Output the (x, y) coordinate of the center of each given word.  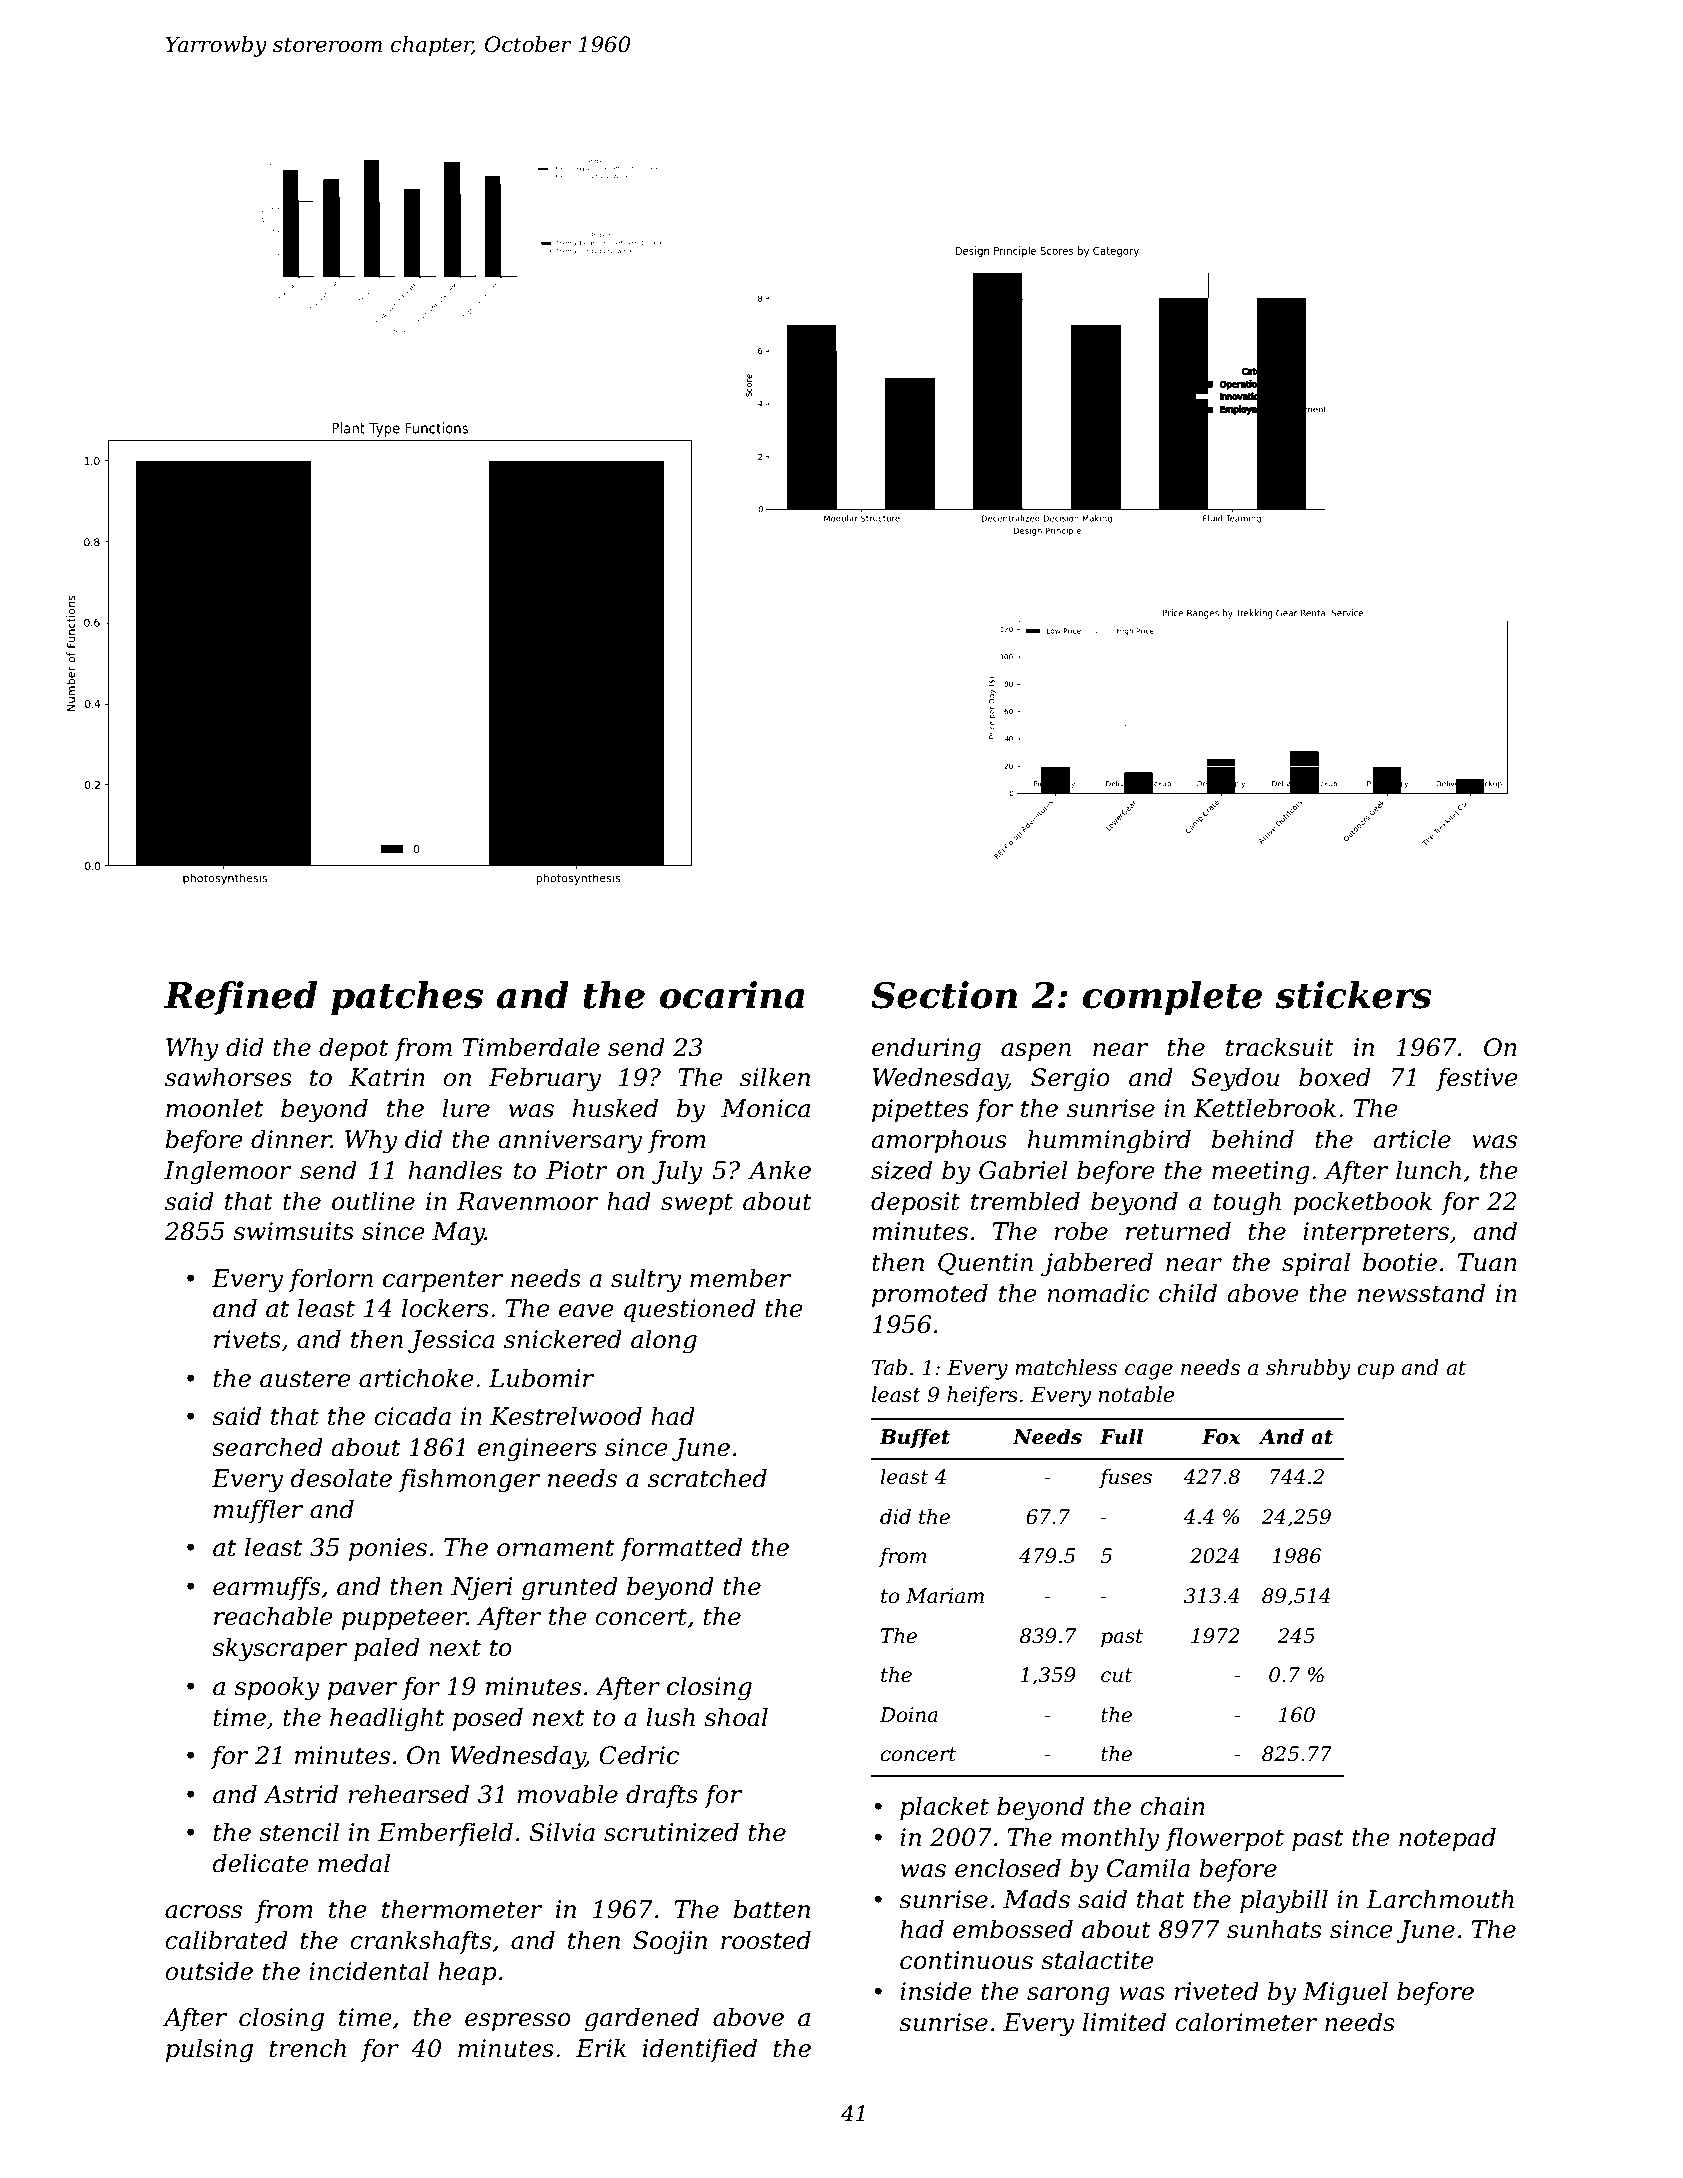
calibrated (226, 1940)
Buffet (914, 1438)
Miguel (1345, 1993)
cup (1375, 1372)
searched (267, 1447)
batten (772, 1909)
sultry (646, 1280)
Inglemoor (228, 1172)
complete (1172, 998)
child (1188, 1293)
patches (407, 998)
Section (944, 995)
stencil (299, 1832)
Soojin (670, 1943)
